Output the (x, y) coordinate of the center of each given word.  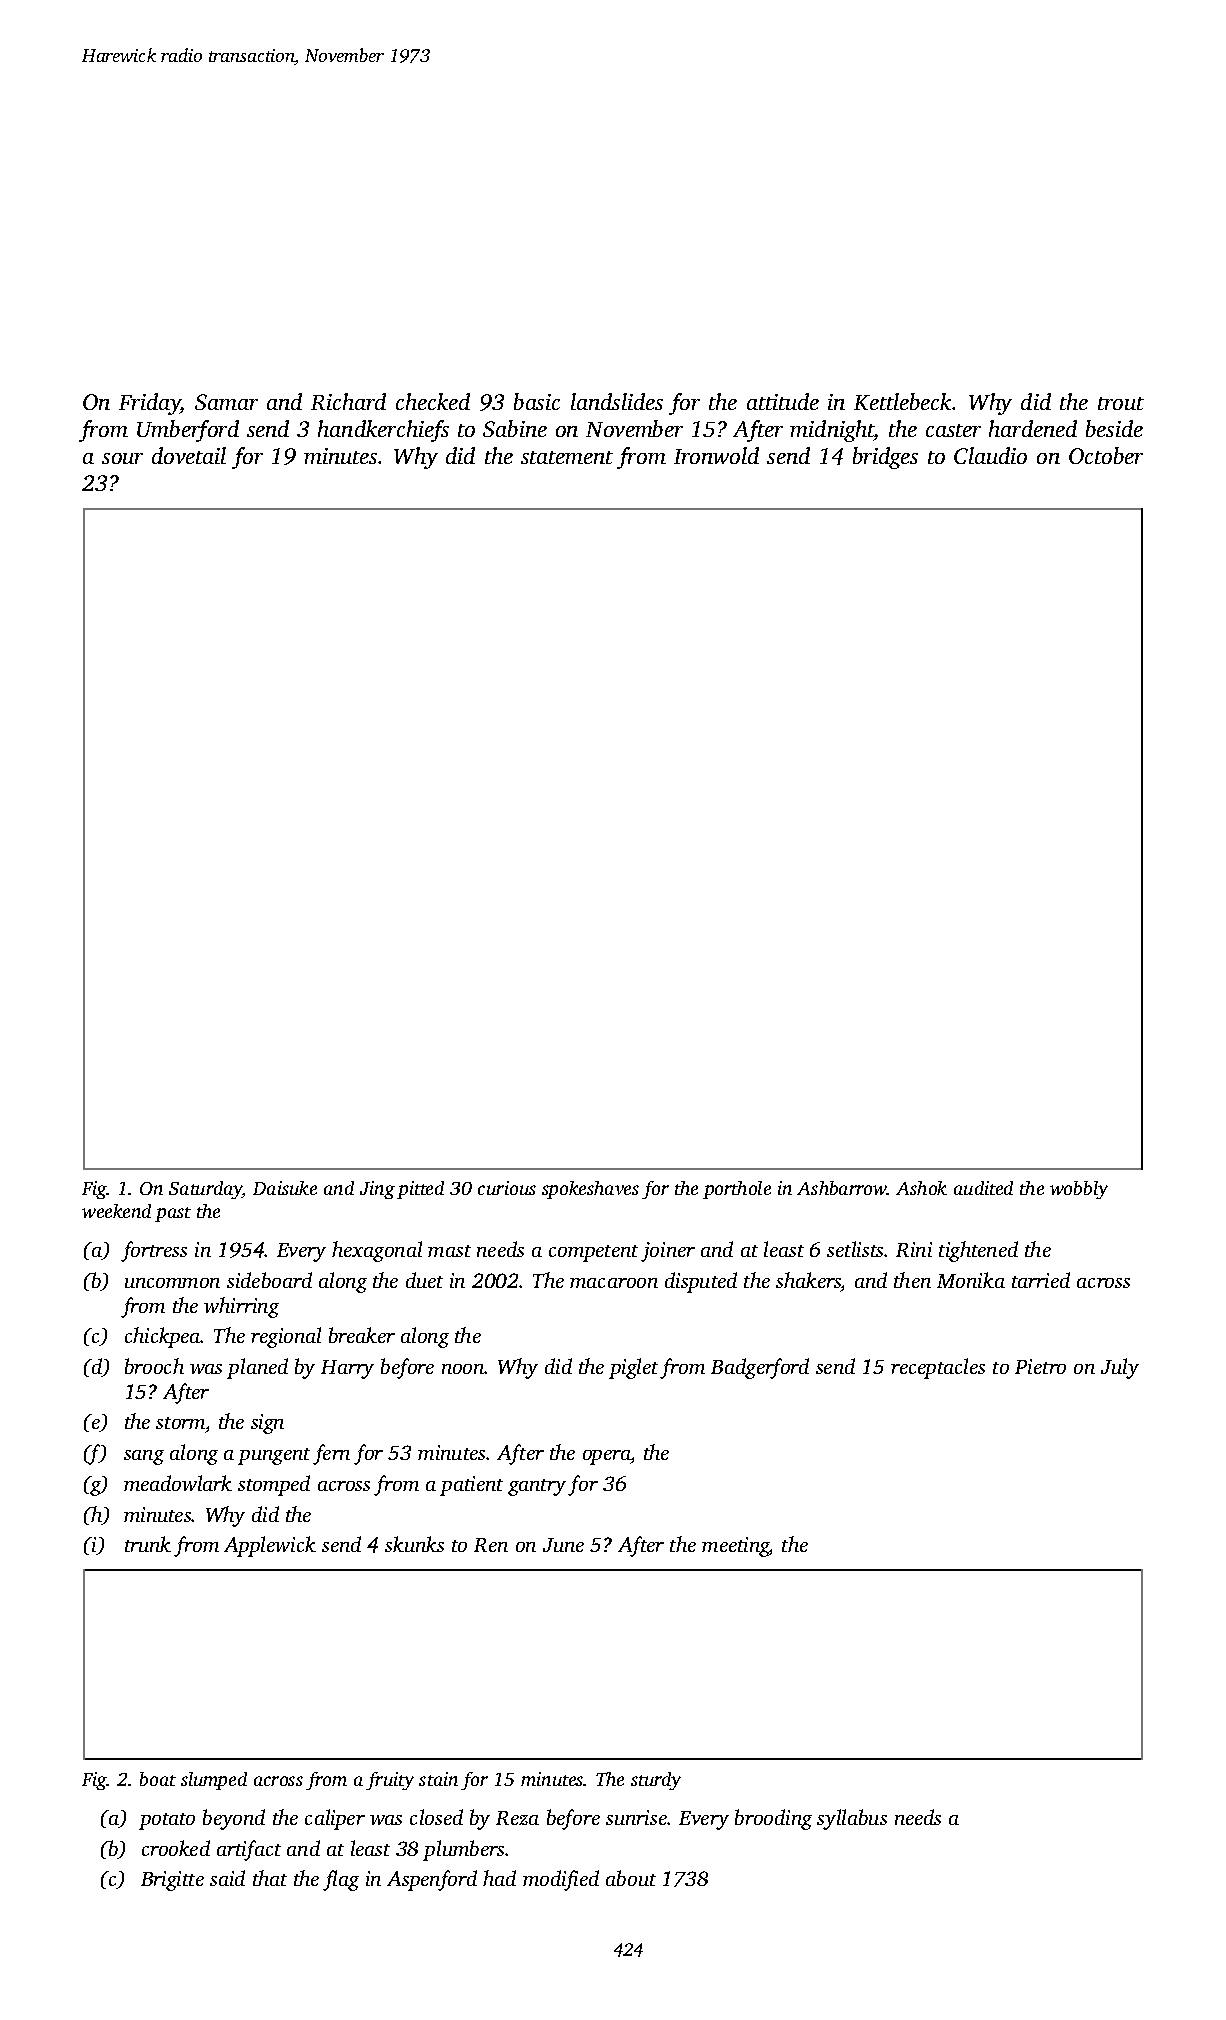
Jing (377, 1190)
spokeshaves (590, 1190)
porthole (737, 1190)
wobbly (1079, 1190)
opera (607, 1457)
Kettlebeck (903, 401)
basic (537, 401)
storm (181, 1425)
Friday (150, 404)
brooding (773, 1819)
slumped (214, 1781)
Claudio (990, 455)
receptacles (938, 1368)
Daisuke (285, 1188)
